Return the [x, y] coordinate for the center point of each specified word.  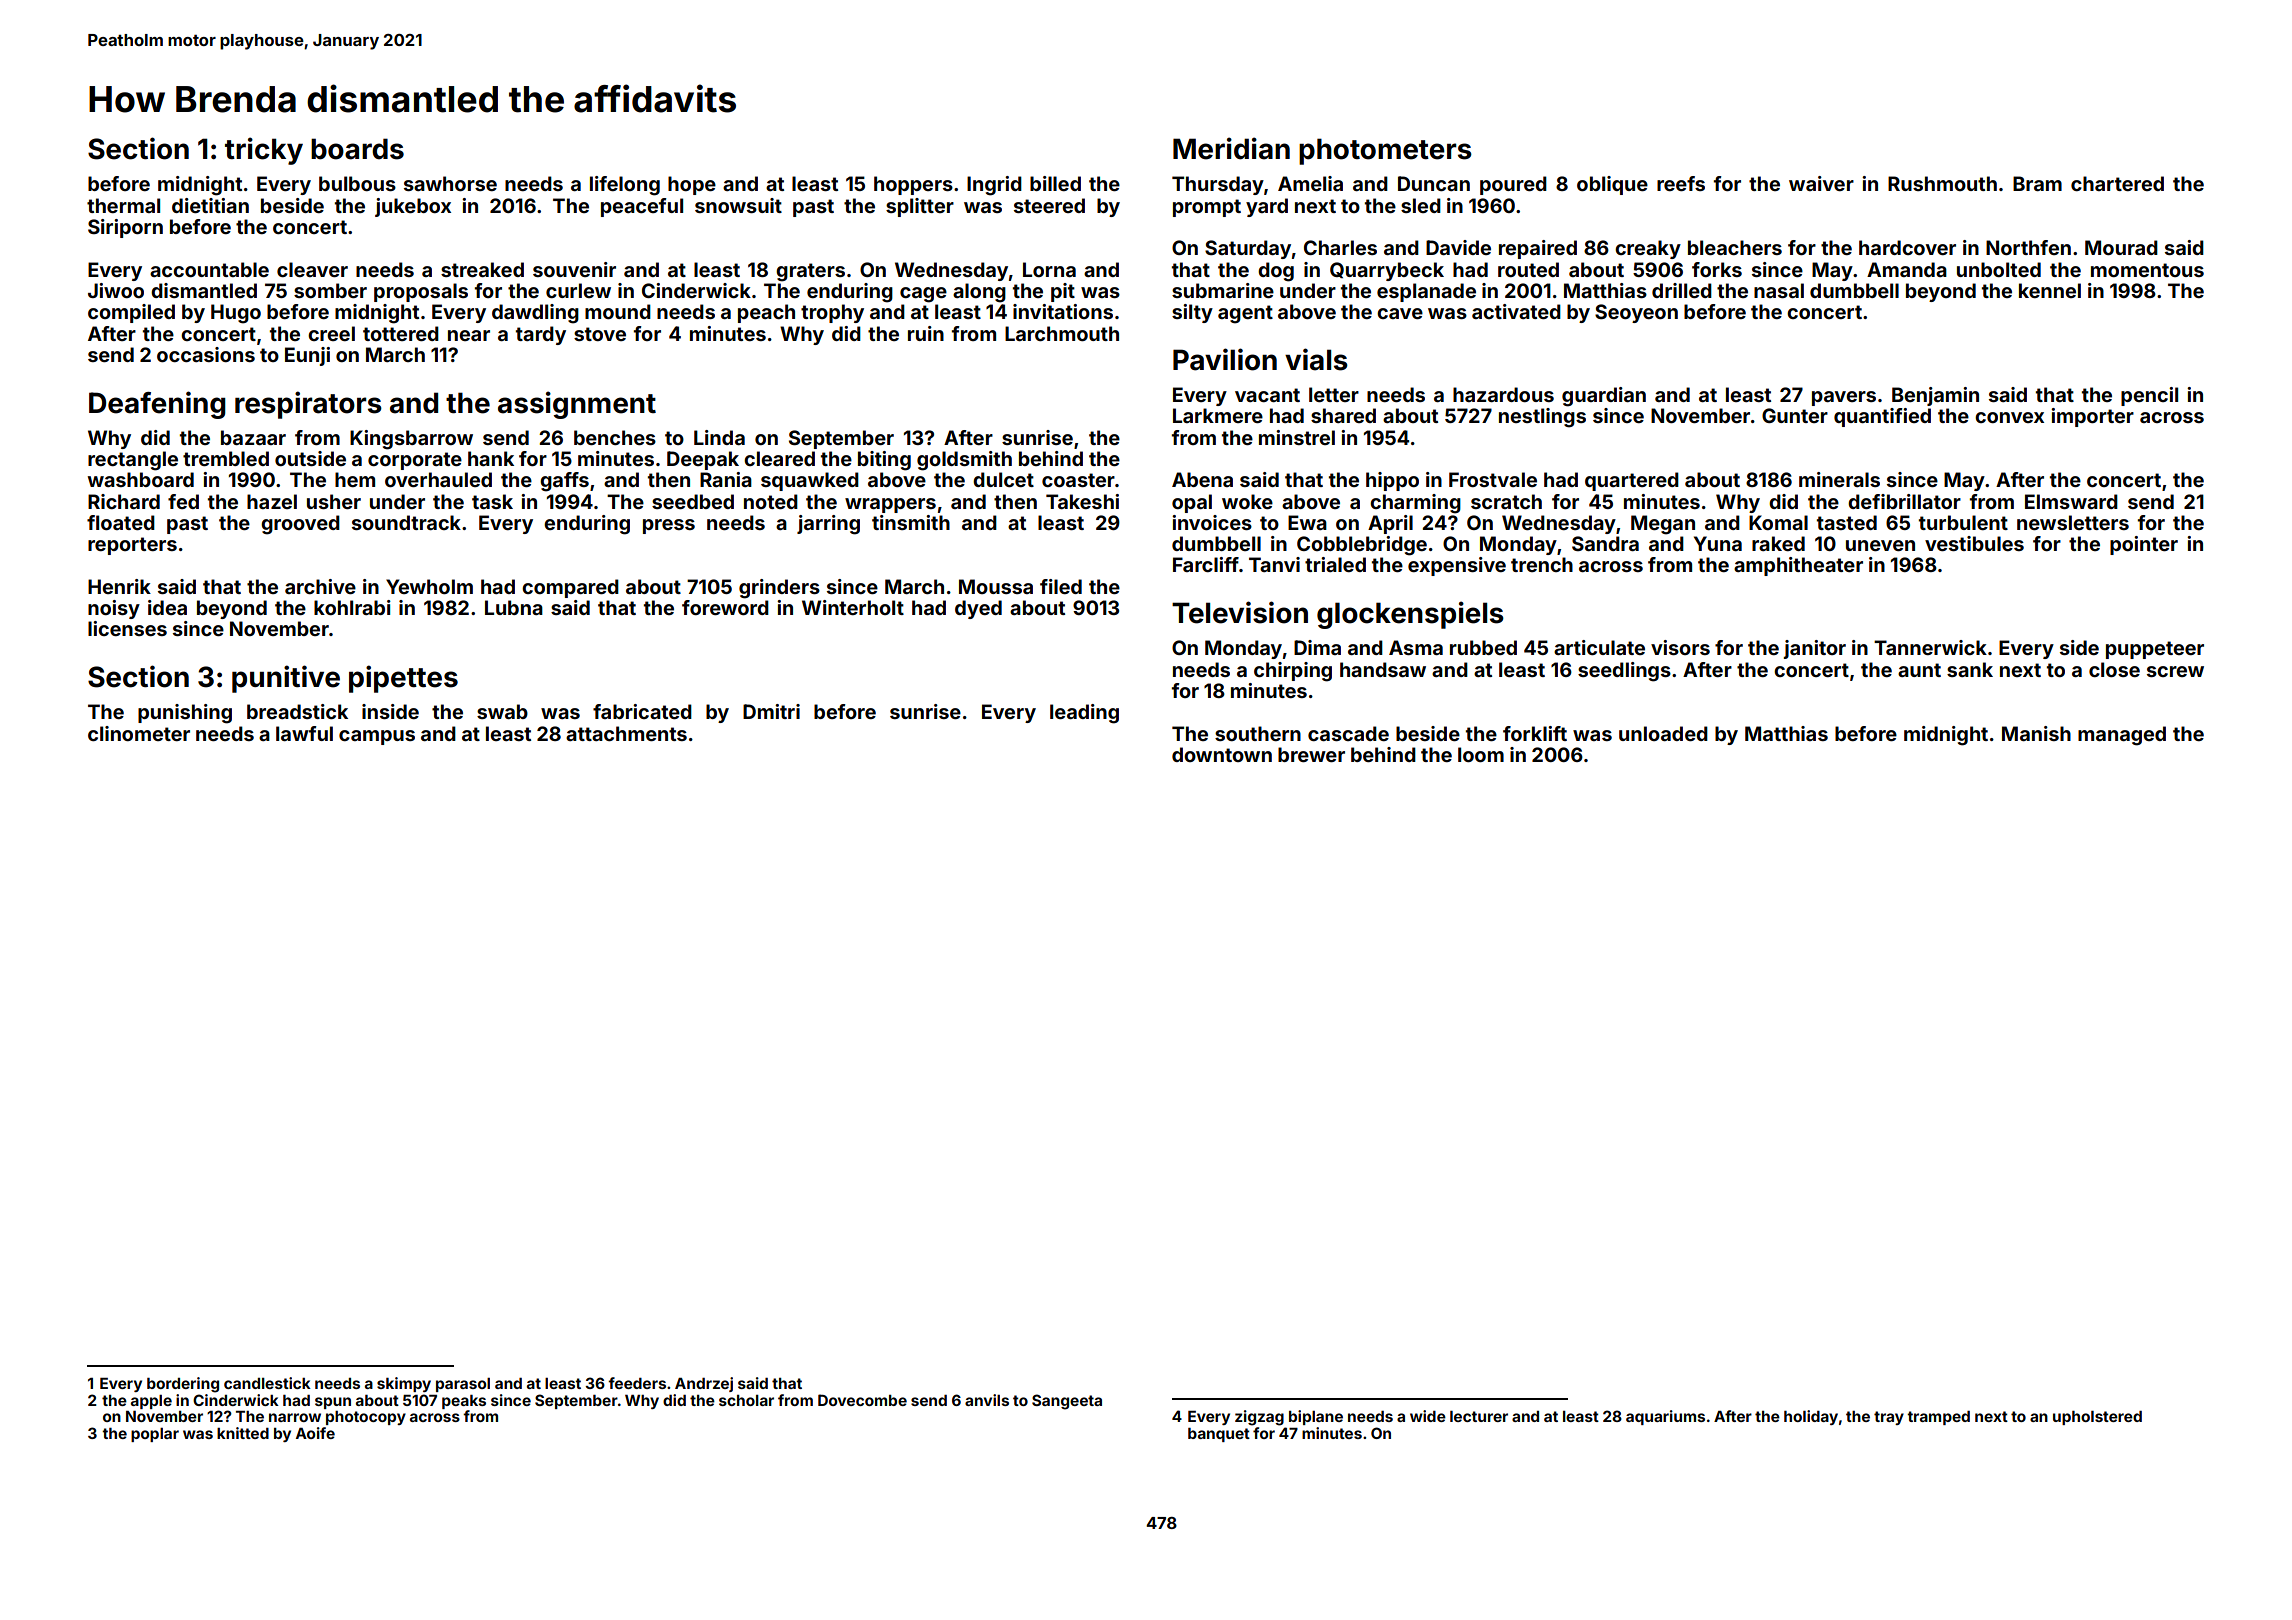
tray [1889, 1418]
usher [334, 501]
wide [1428, 1416]
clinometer [139, 733]
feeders [637, 1383]
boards [357, 149]
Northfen [2028, 247]
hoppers [913, 185]
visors [1680, 647]
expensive [1457, 566]
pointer [2144, 545]
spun [333, 1403]
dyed [978, 609]
